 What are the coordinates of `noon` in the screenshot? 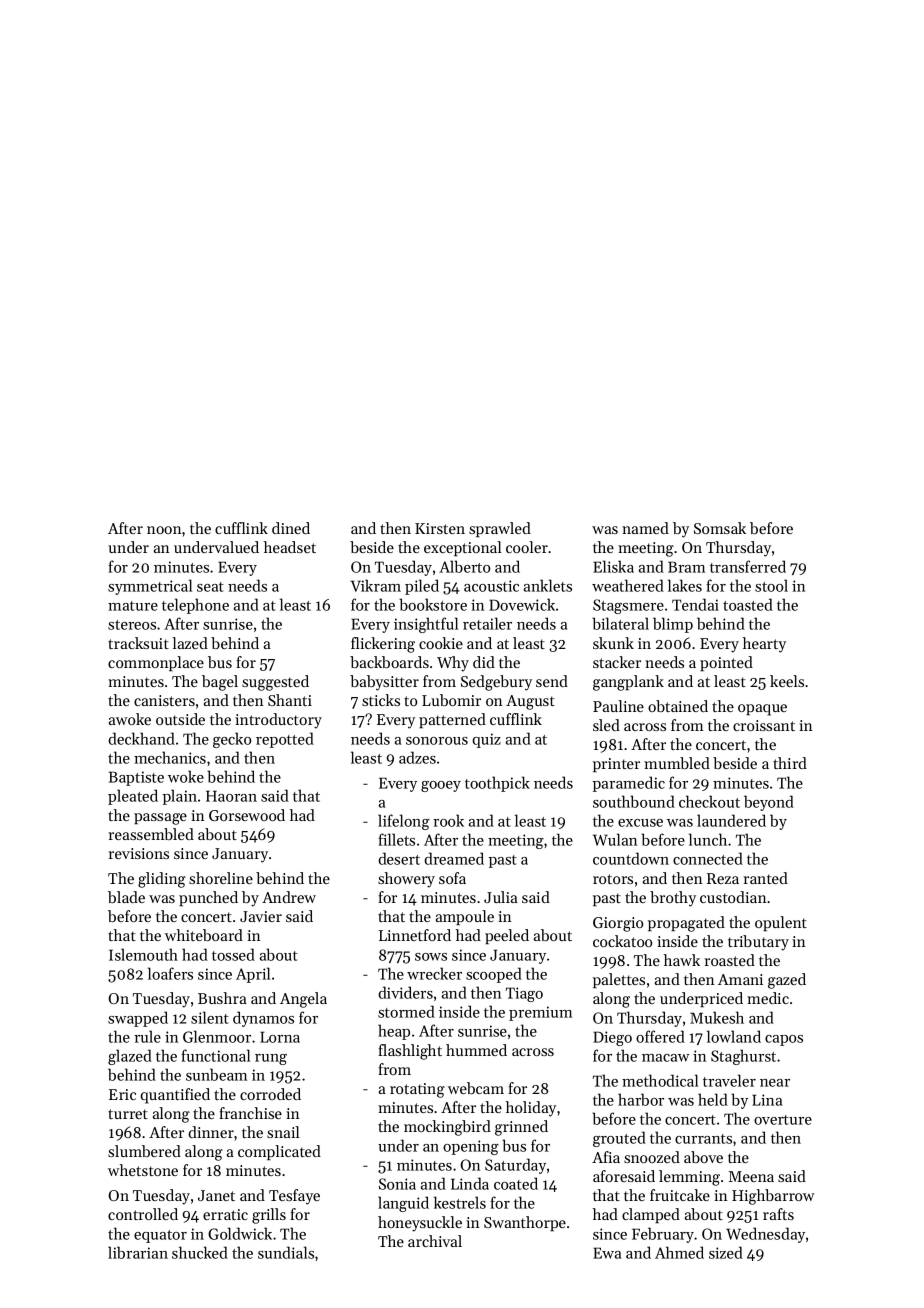 It's located at (164, 530).
